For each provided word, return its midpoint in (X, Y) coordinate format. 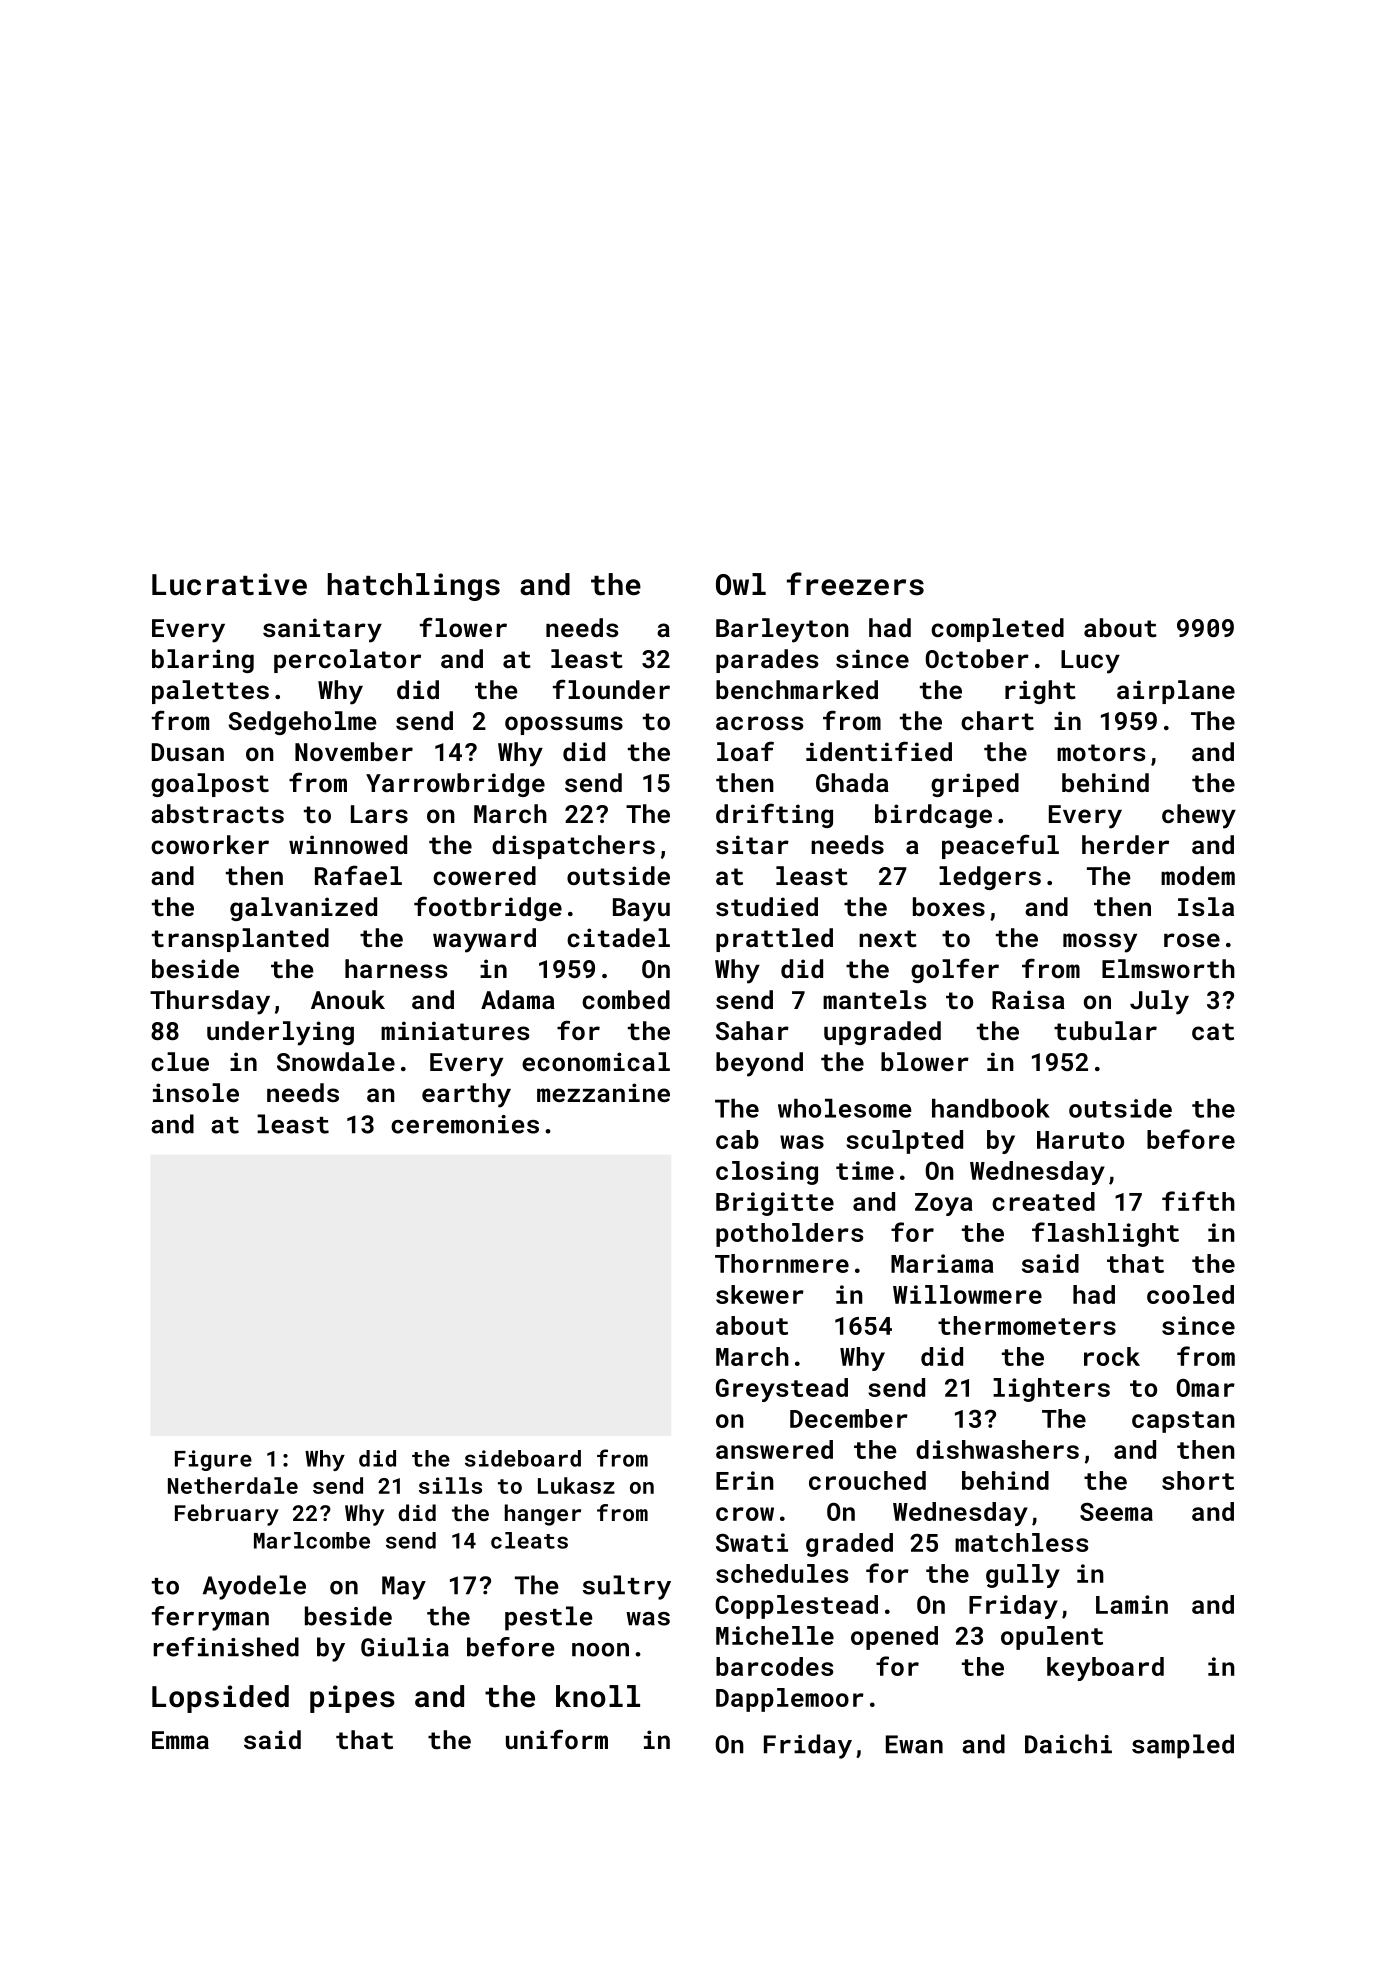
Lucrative (229, 584)
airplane (1176, 692)
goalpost (210, 785)
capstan (1183, 1422)
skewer (760, 1294)
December (849, 1418)
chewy (1199, 816)
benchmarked (797, 689)
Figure (213, 1460)
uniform (557, 1739)
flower (463, 627)
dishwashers (997, 1449)
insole (196, 1092)
